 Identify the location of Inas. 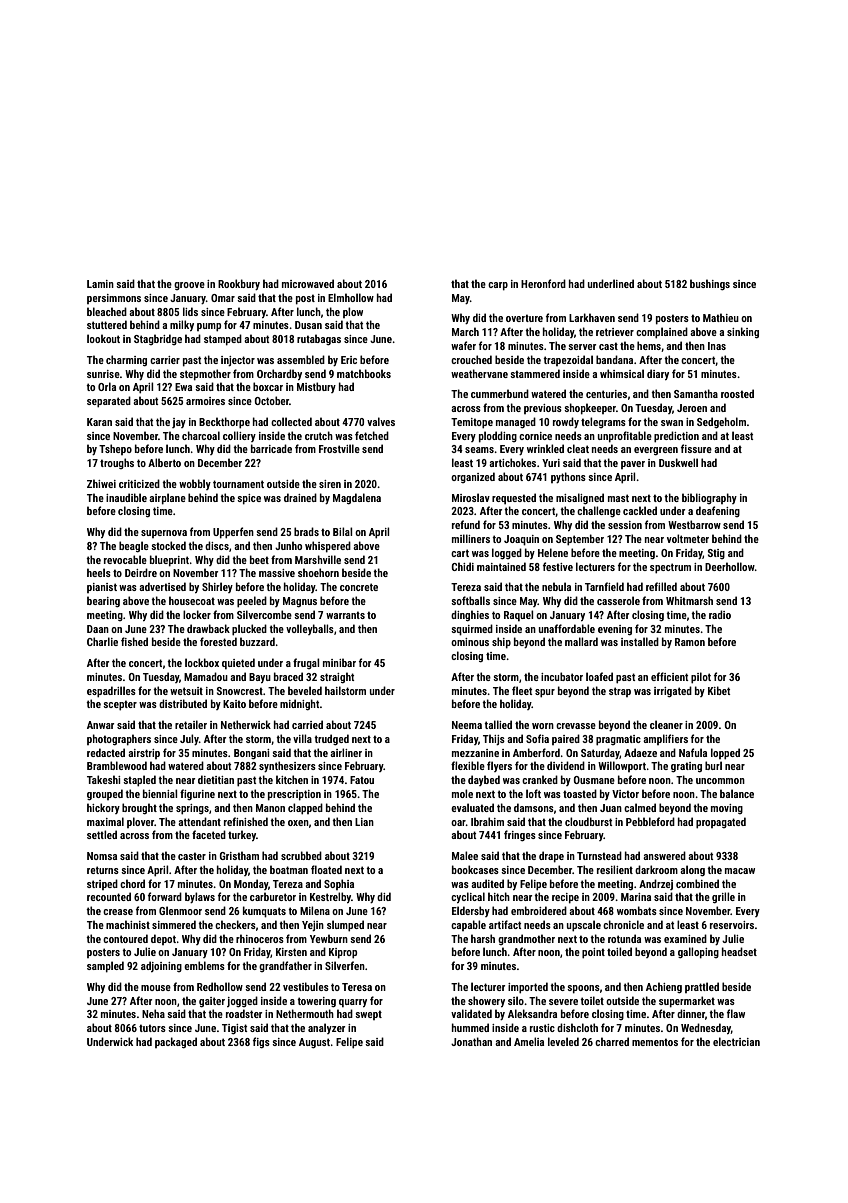
(717, 346).
